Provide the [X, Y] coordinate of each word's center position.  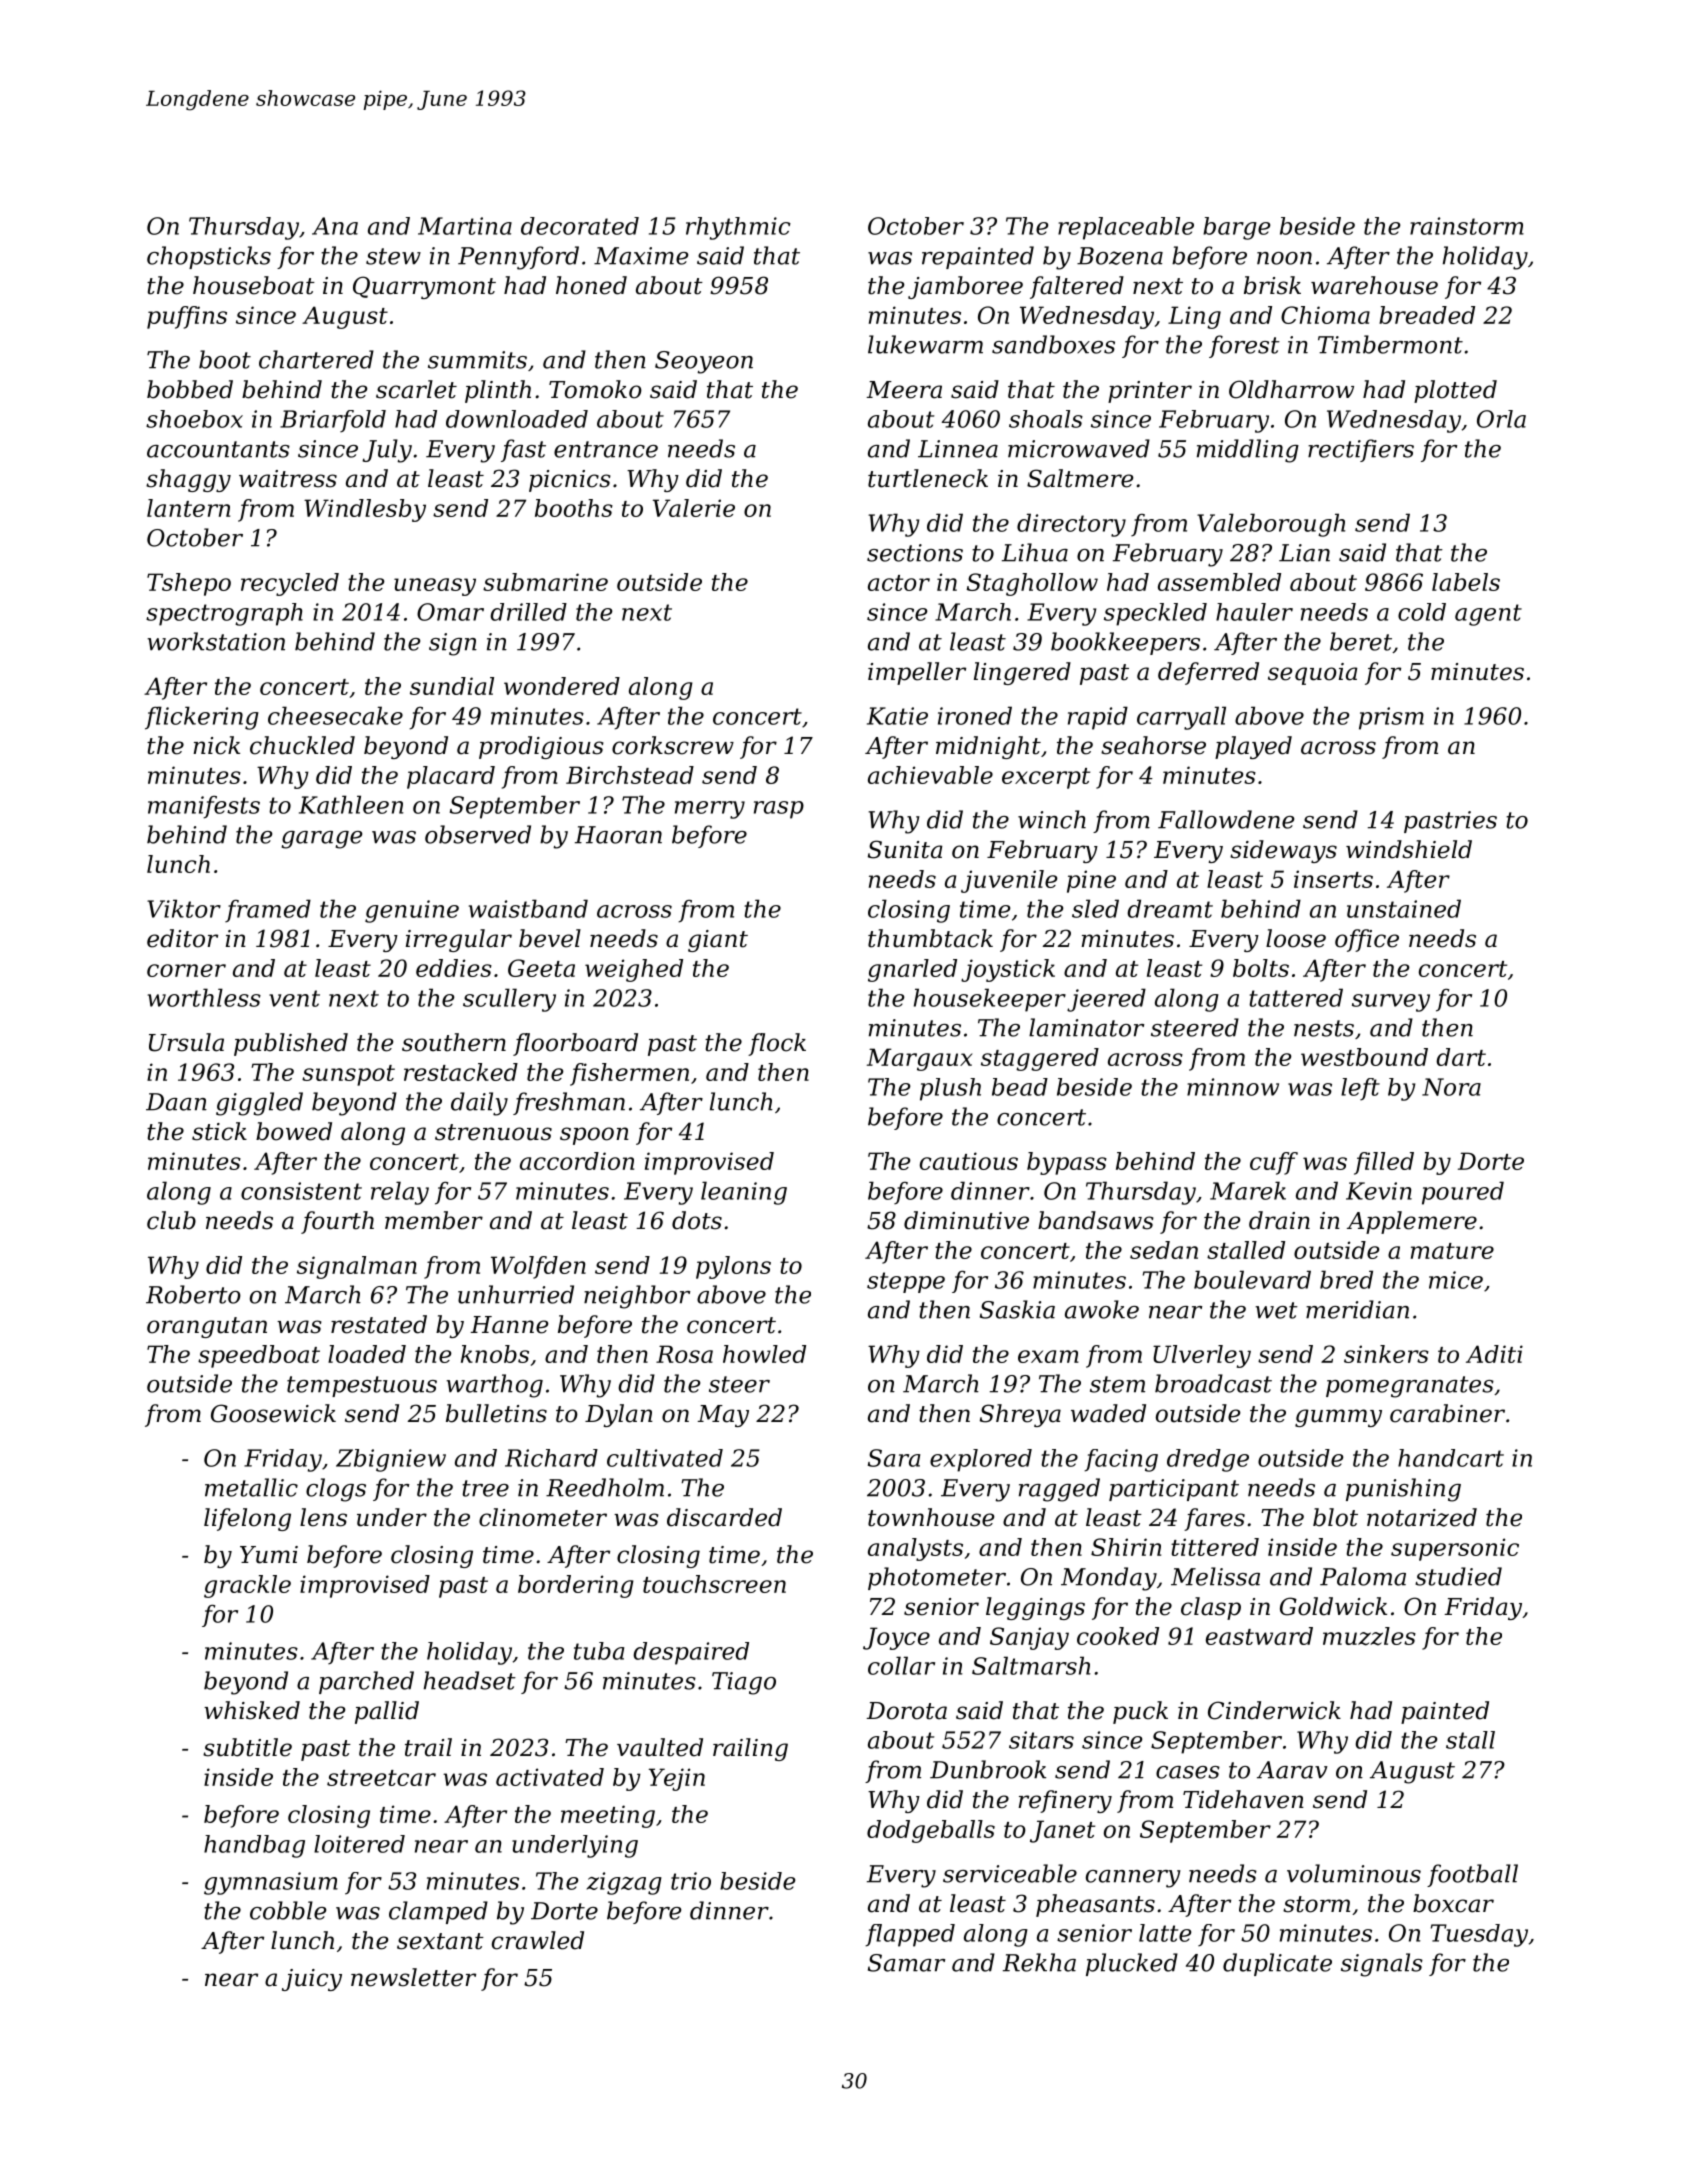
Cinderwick [1274, 1710]
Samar [906, 1963]
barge [1236, 228]
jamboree [965, 287]
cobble [288, 1910]
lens [323, 1517]
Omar [450, 612]
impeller [917, 673]
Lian [1304, 553]
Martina [465, 226]
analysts [915, 1549]
